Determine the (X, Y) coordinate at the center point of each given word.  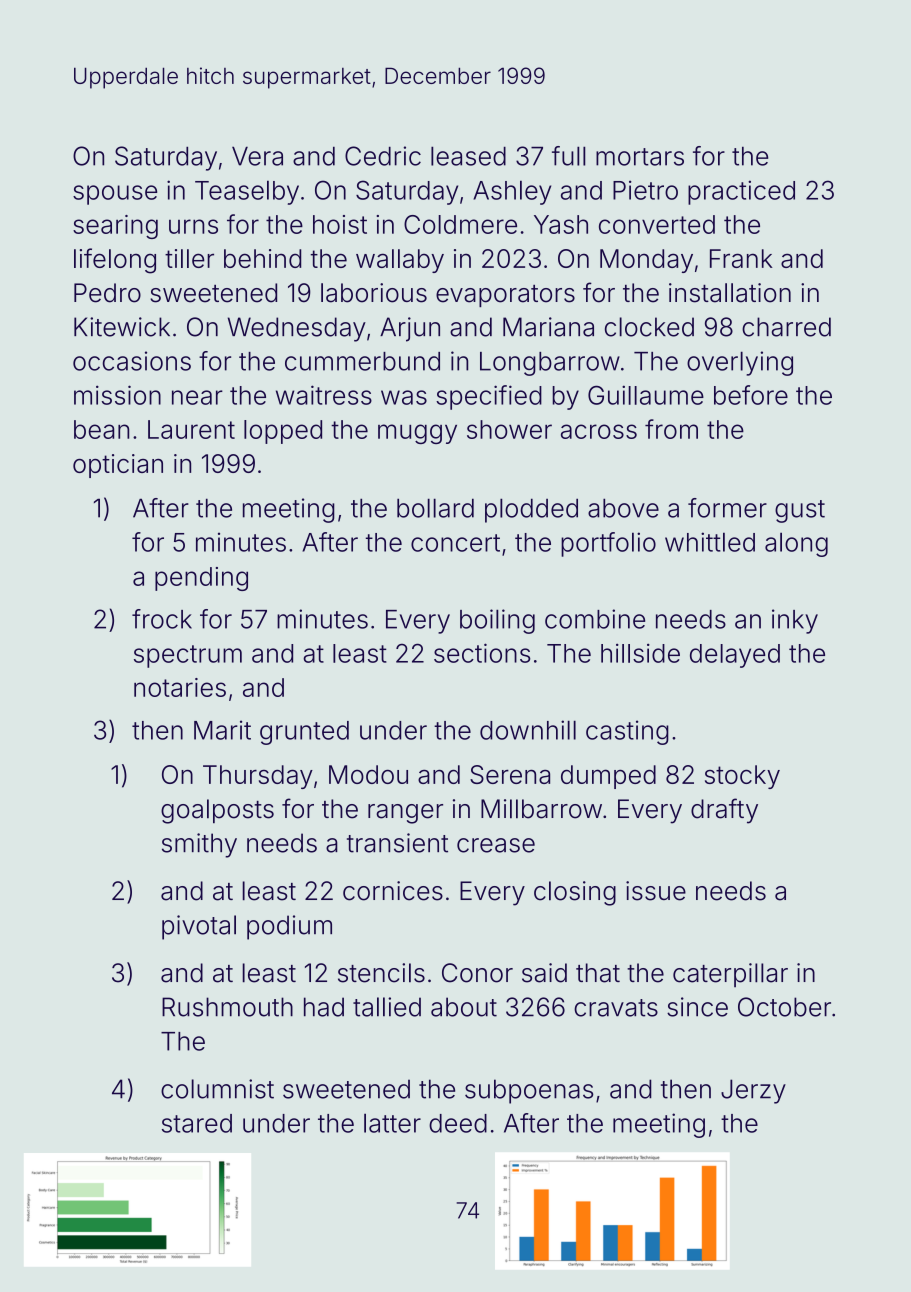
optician (118, 466)
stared (197, 1123)
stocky (742, 777)
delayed (735, 656)
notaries (180, 687)
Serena (510, 774)
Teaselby (247, 193)
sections (482, 653)
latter (392, 1123)
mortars (640, 157)
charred (786, 327)
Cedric (383, 156)
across (599, 431)
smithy (199, 845)
